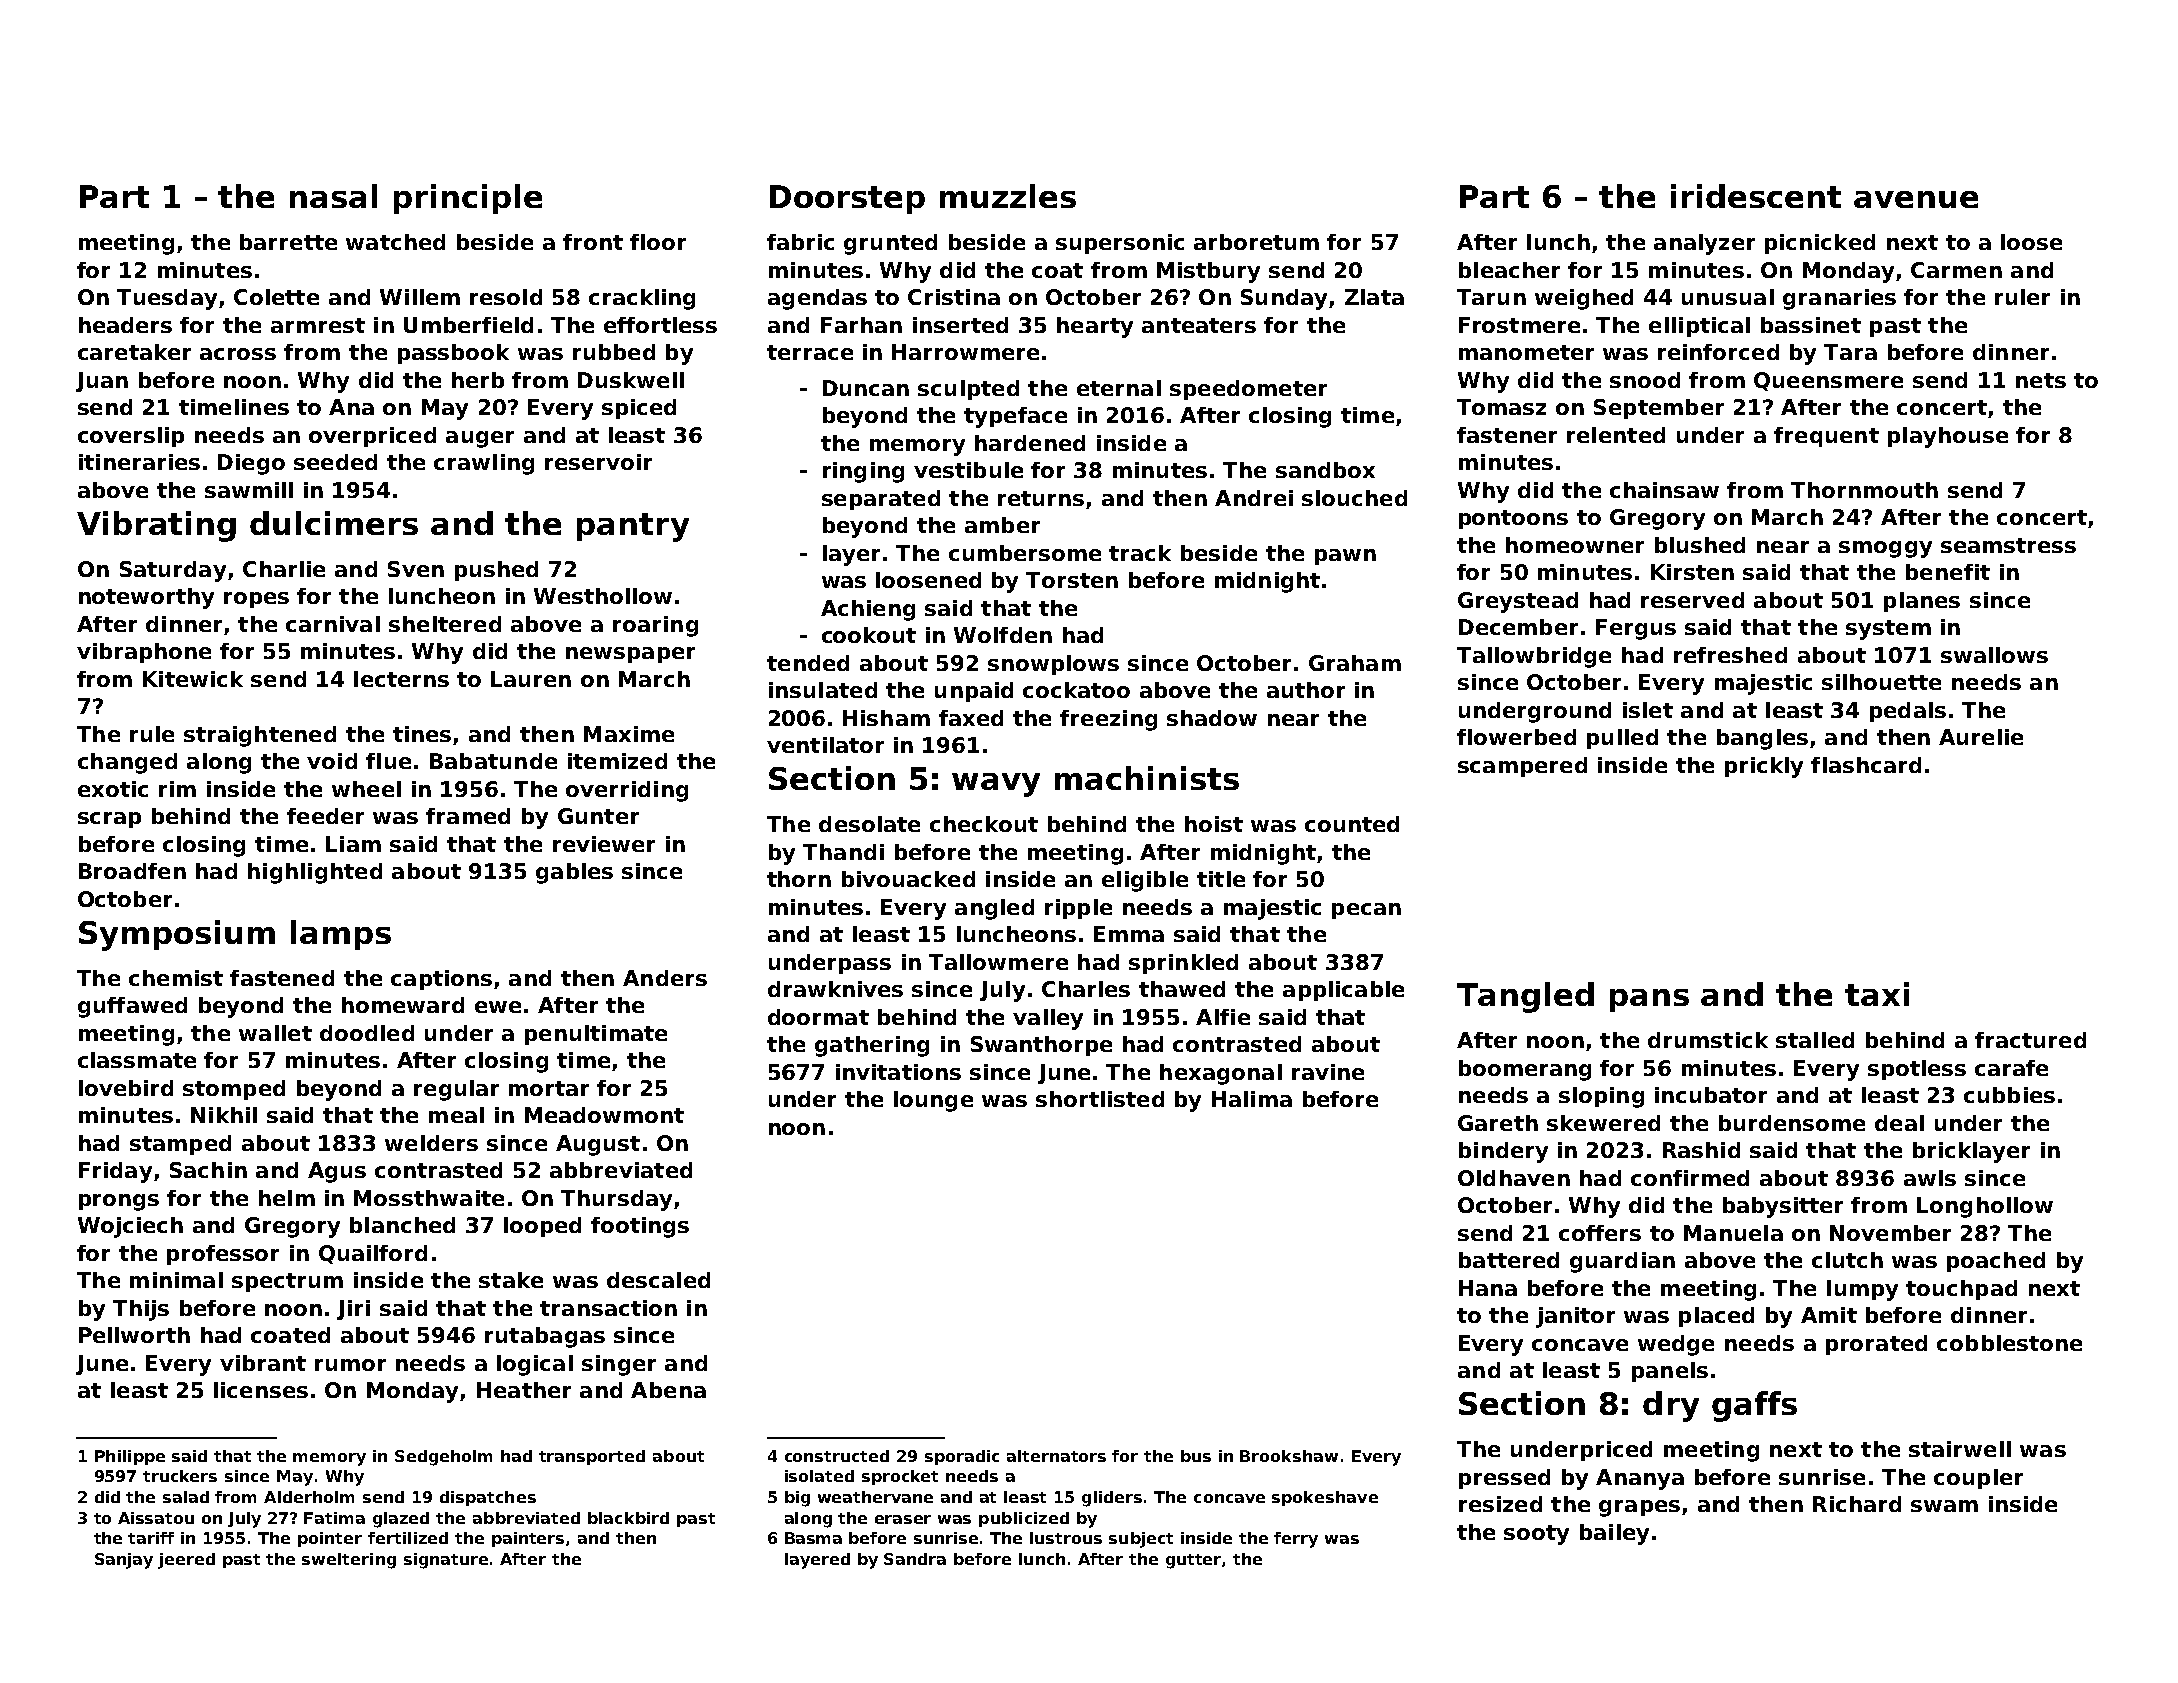 The width and height of the page is (2178, 1683). What do you see at coordinates (1199, 325) in the page?
I see `anteaters` at bounding box center [1199, 325].
